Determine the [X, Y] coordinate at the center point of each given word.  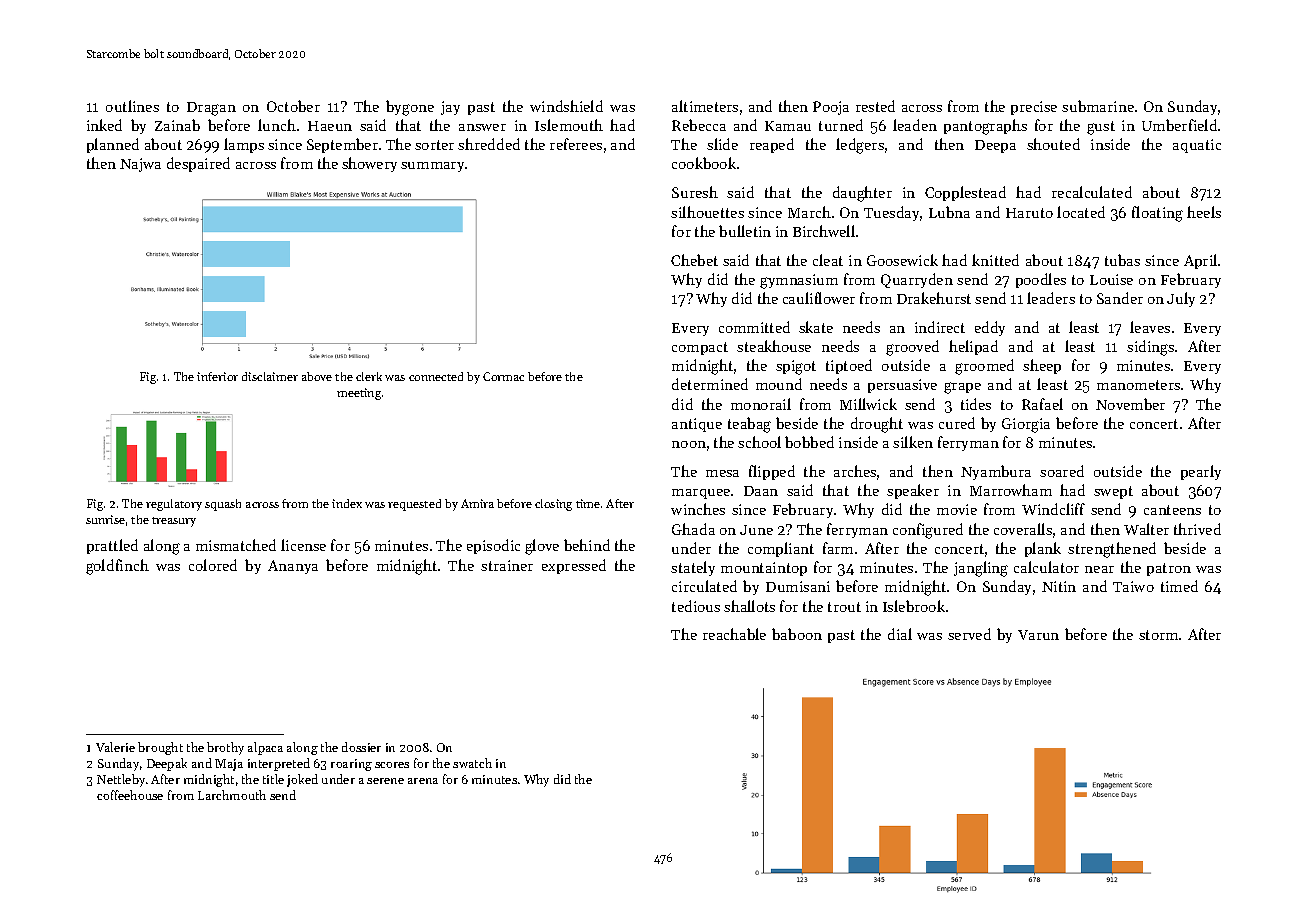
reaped [772, 145]
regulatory [174, 505]
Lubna [949, 212]
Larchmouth [232, 795]
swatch [472, 763]
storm [1158, 635]
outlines [132, 106]
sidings [1150, 348]
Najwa [140, 165]
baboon [797, 634]
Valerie [115, 747]
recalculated [1092, 192]
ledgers [860, 146]
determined [710, 384]
